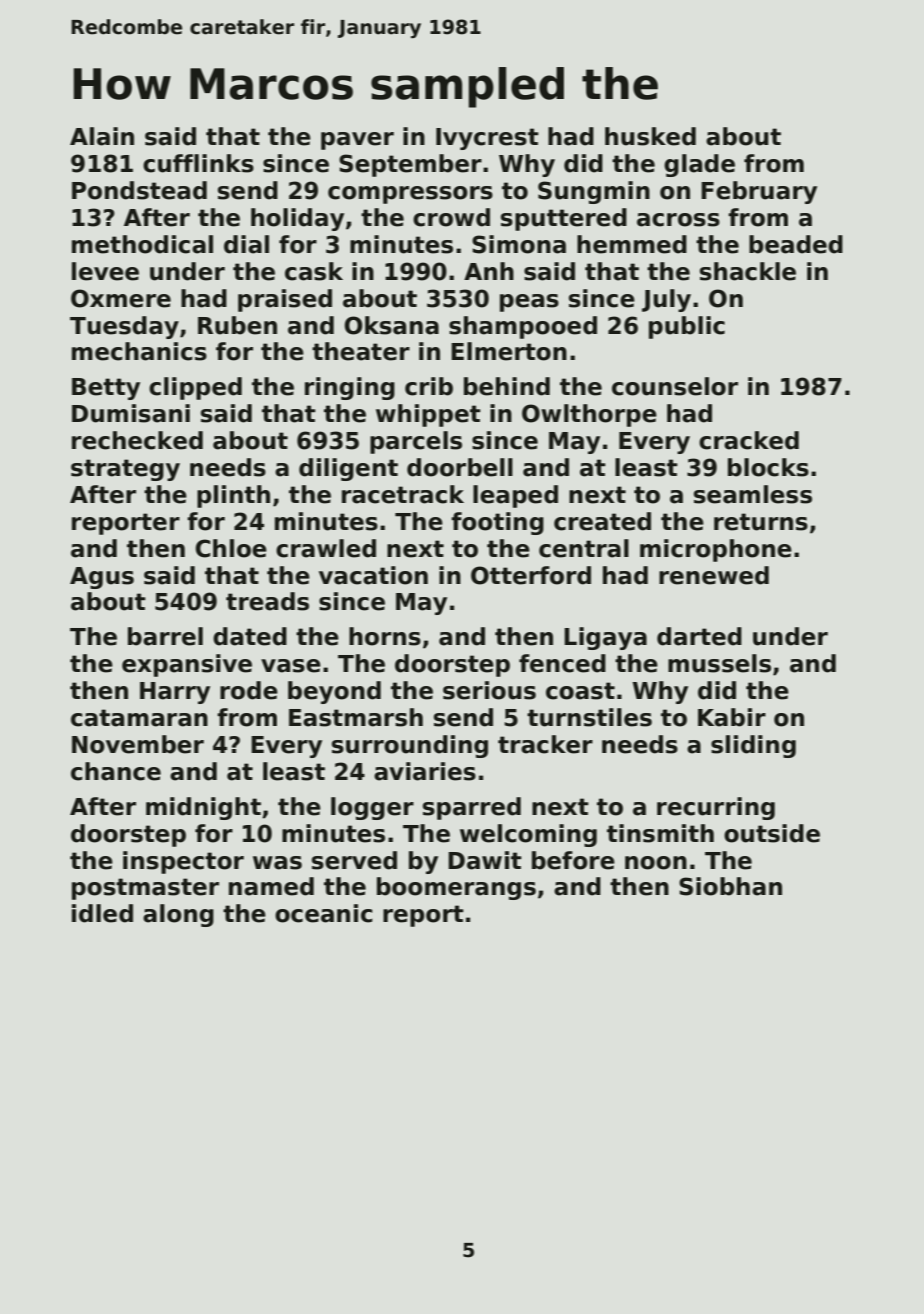  Describe the element at coordinates (277, 863) in the page. I see `was` at that location.
